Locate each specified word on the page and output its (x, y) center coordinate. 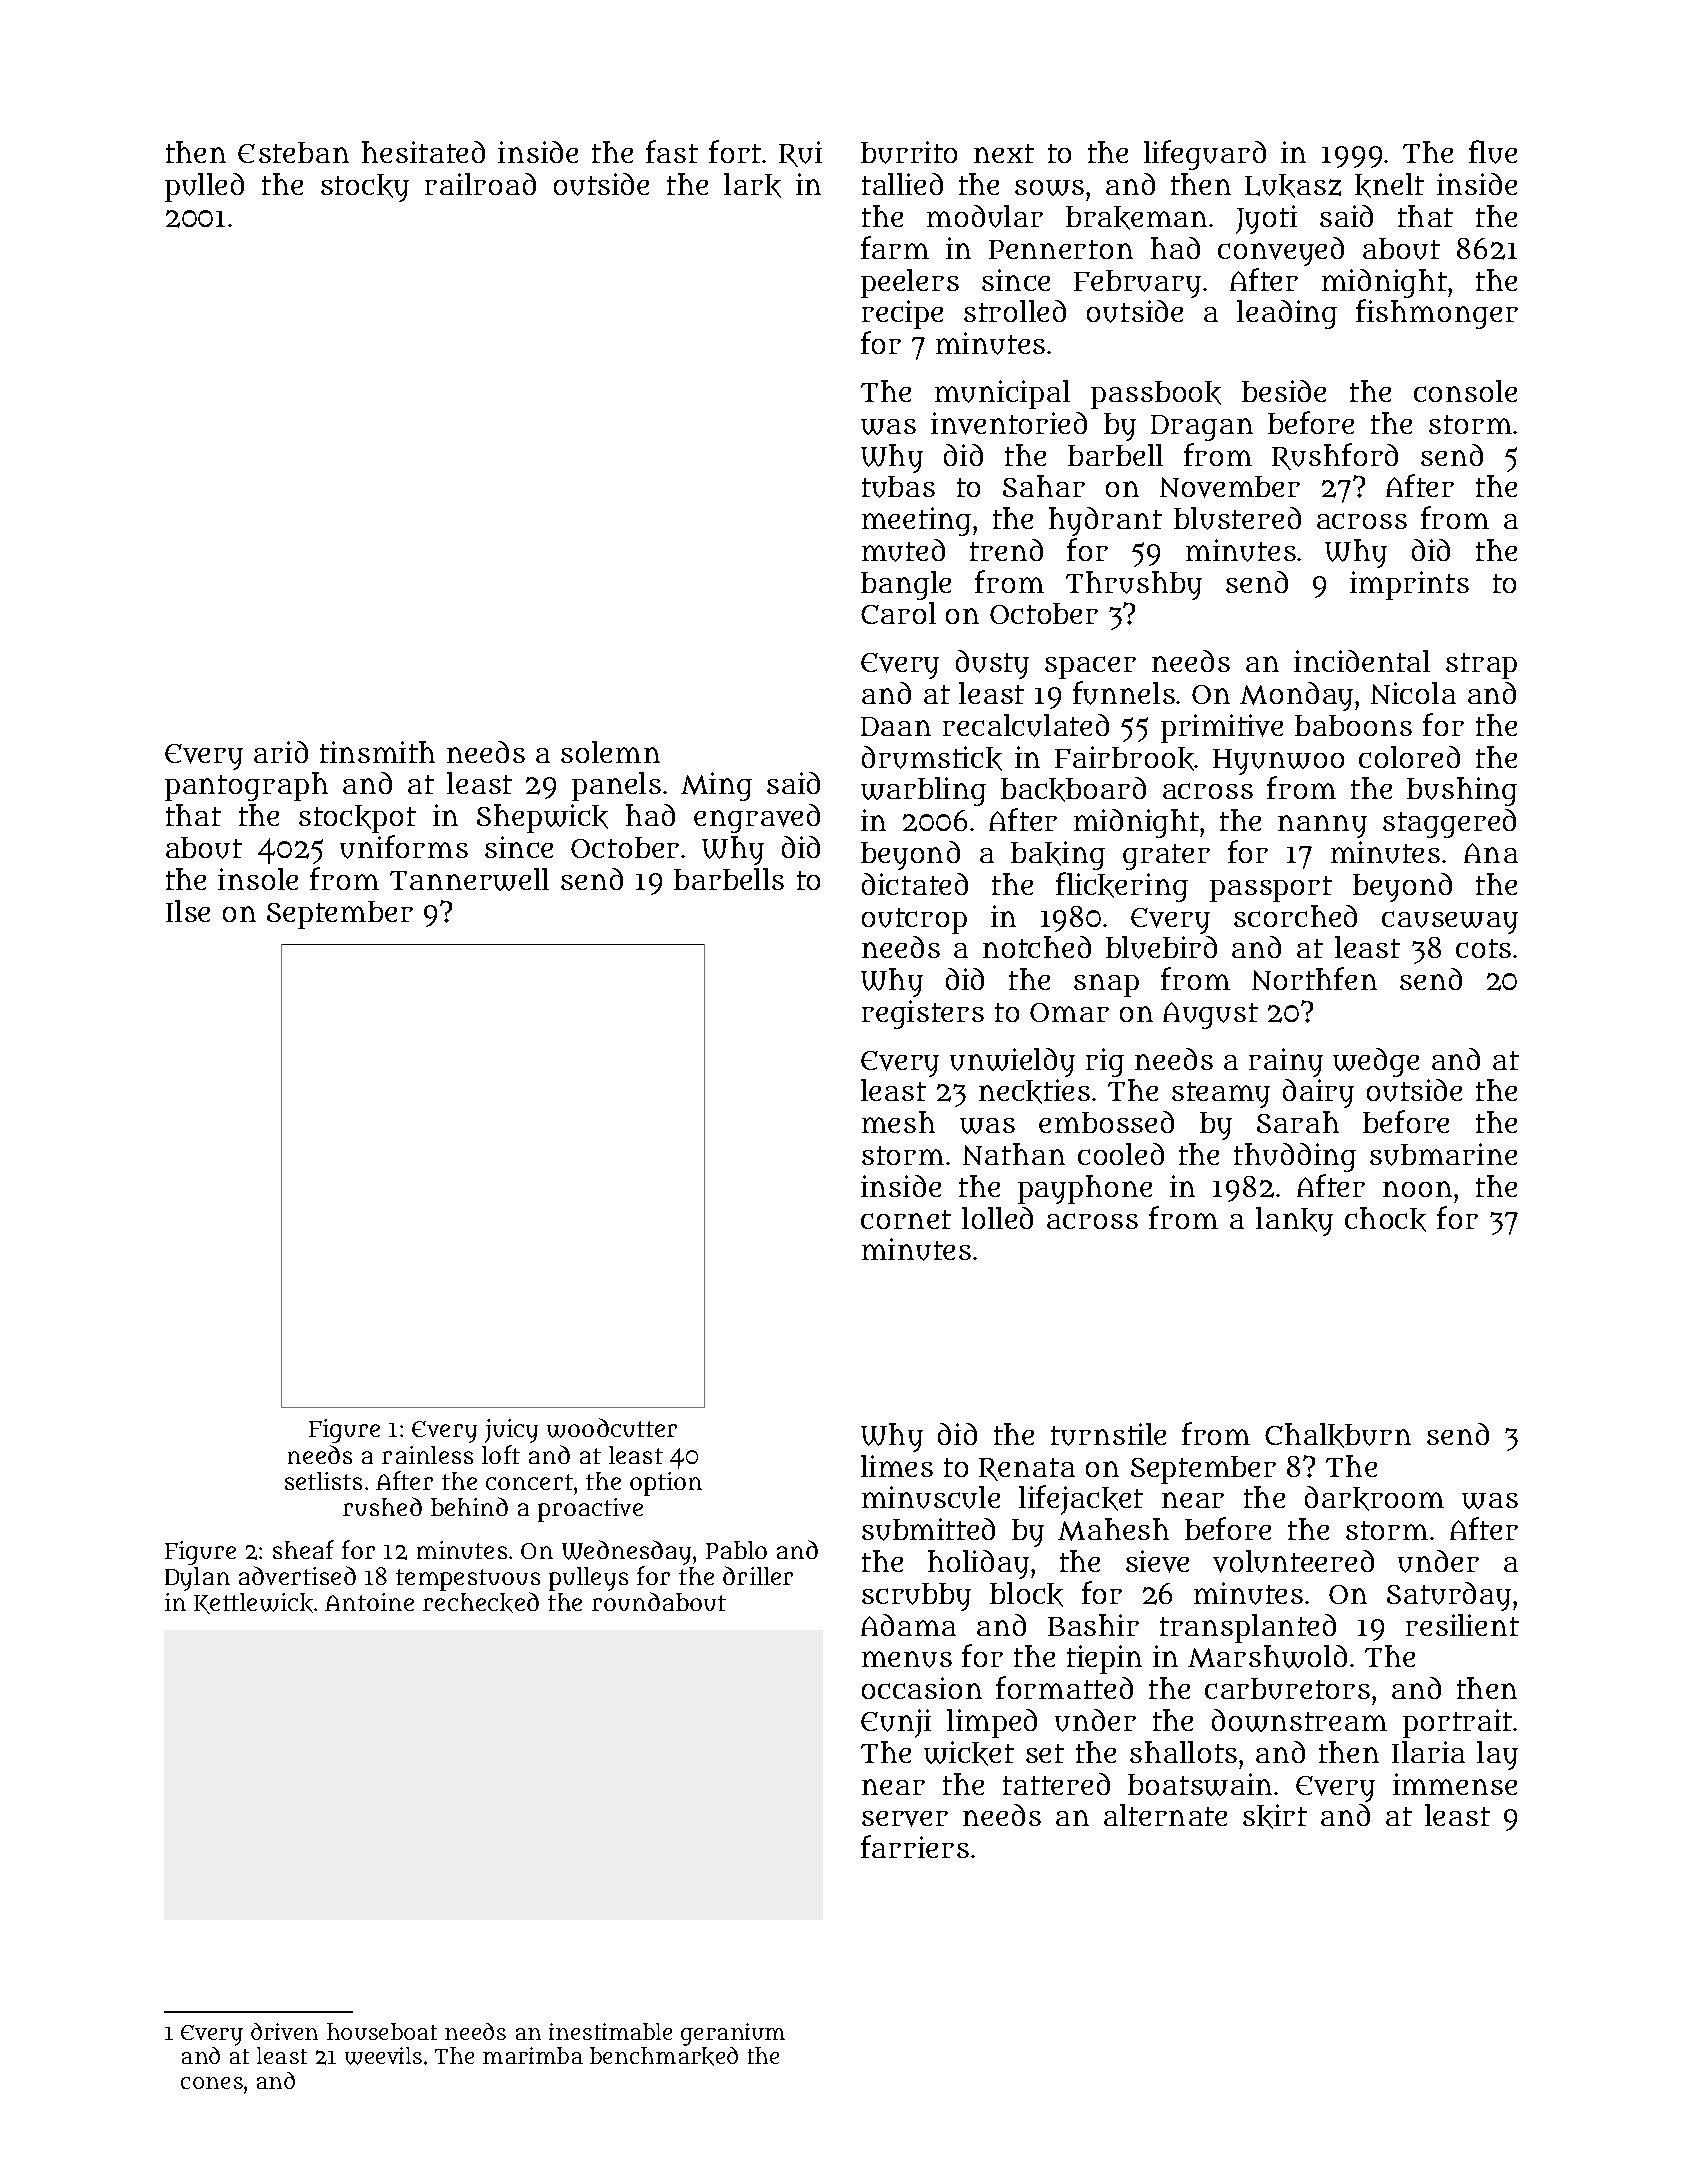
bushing (1462, 791)
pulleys (588, 1579)
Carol (898, 613)
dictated (915, 884)
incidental (1362, 661)
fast (672, 151)
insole (258, 879)
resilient (1462, 1625)
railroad (480, 184)
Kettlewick (253, 1603)
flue (1493, 152)
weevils (383, 2056)
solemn (610, 752)
